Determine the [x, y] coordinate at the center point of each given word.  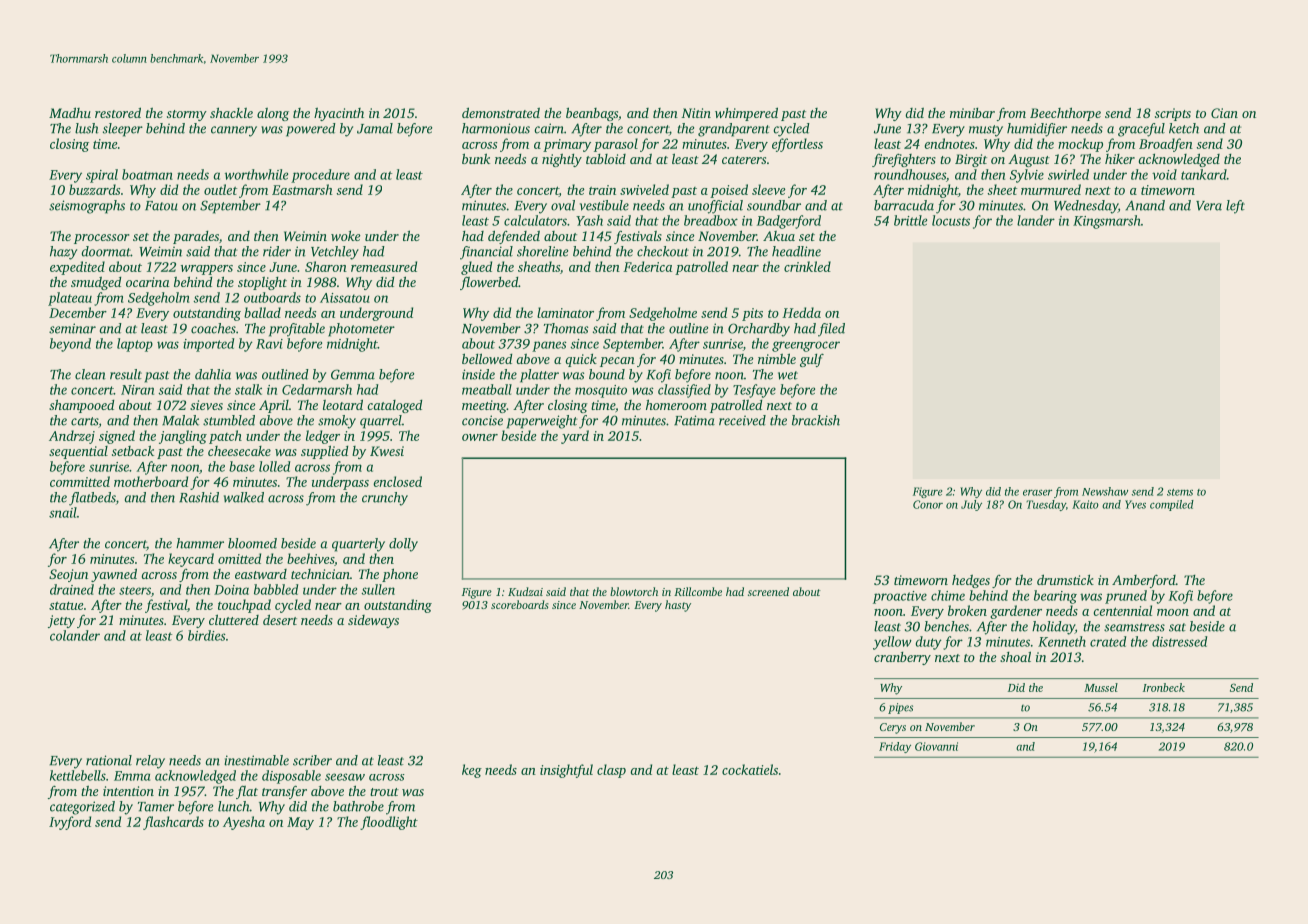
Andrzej [72, 437]
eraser [1037, 492]
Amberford [1144, 581]
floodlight [389, 823]
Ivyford [70, 823]
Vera [1209, 206]
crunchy [385, 499]
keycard [191, 560]
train [602, 190]
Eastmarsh [302, 189]
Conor [928, 504]
